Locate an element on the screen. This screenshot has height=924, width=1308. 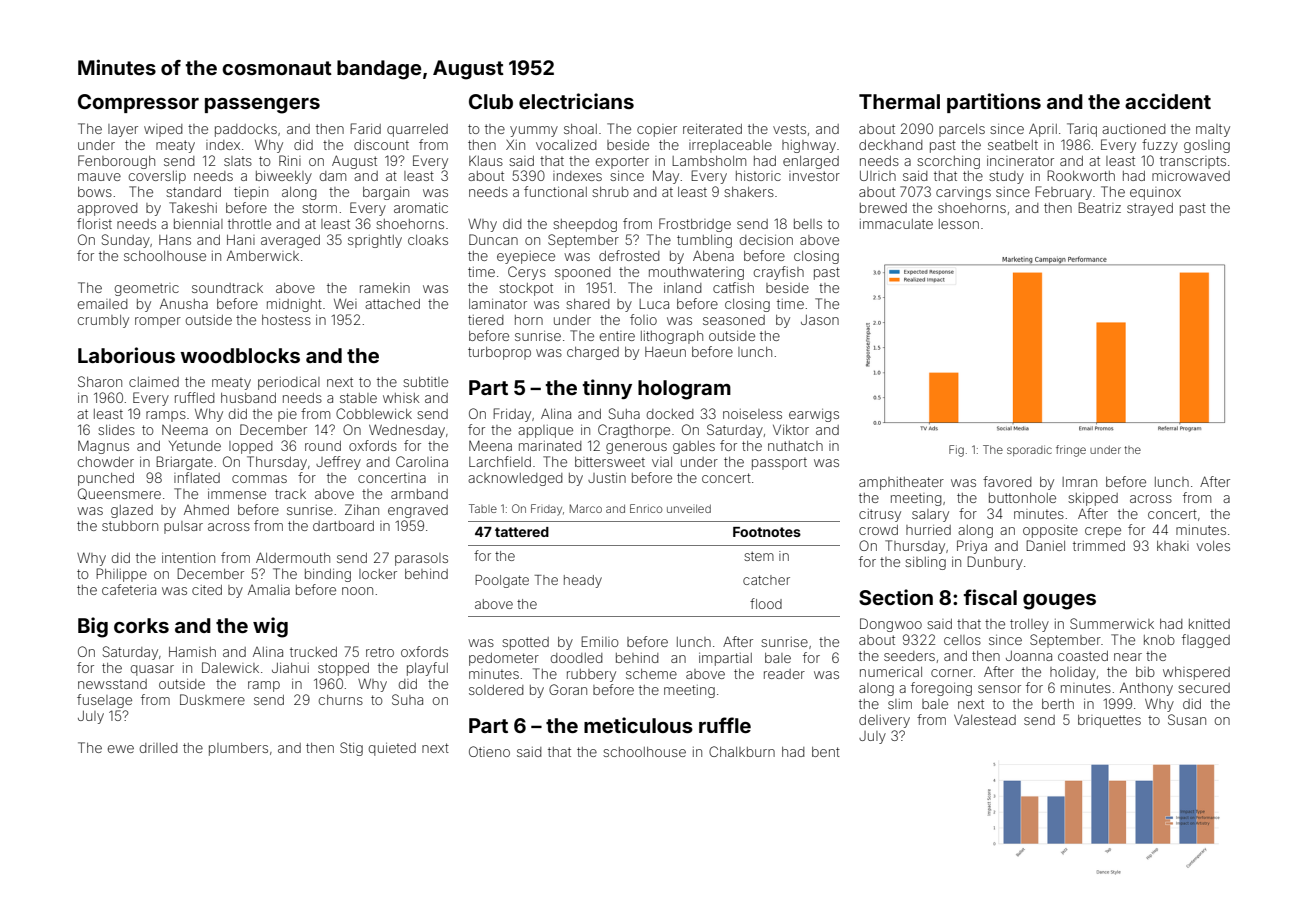
Chalkburn is located at coordinates (742, 751).
